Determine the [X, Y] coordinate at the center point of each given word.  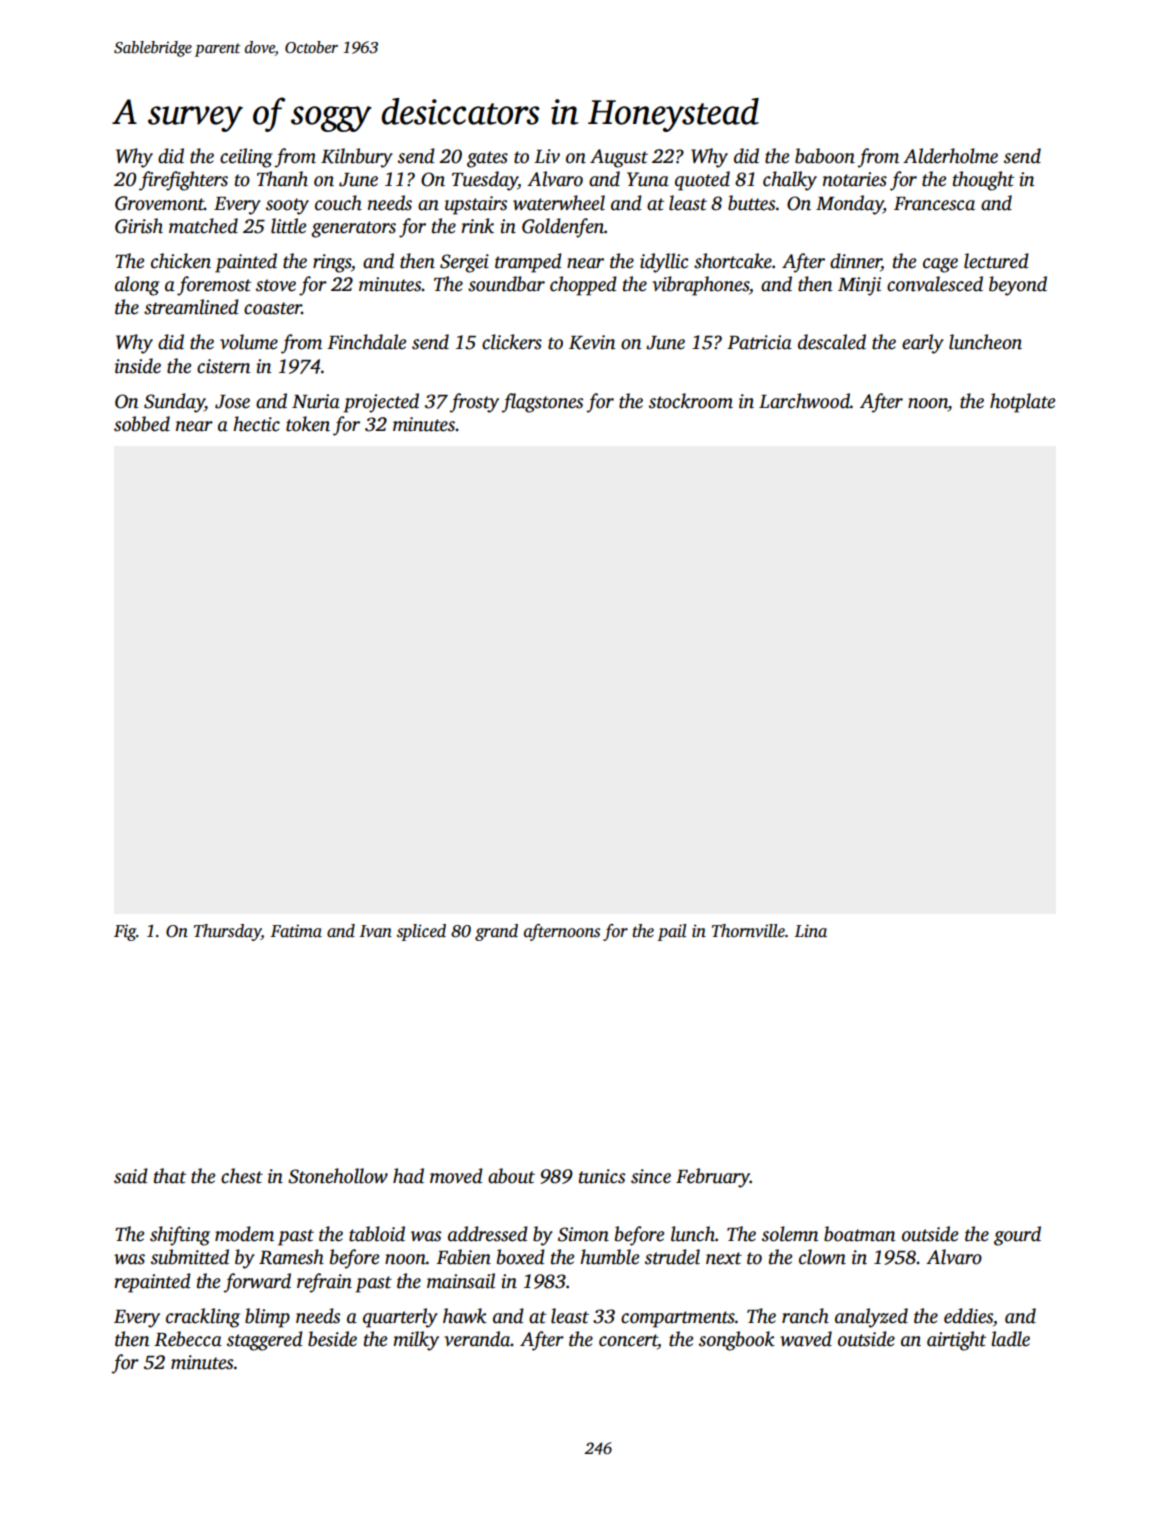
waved [806, 1339]
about [511, 1176]
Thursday [227, 932]
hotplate [1022, 403]
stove [276, 285]
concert [628, 1341]
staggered [265, 1341]
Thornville [748, 931]
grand [496, 932]
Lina [811, 931]
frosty [474, 403]
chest [242, 1176]
